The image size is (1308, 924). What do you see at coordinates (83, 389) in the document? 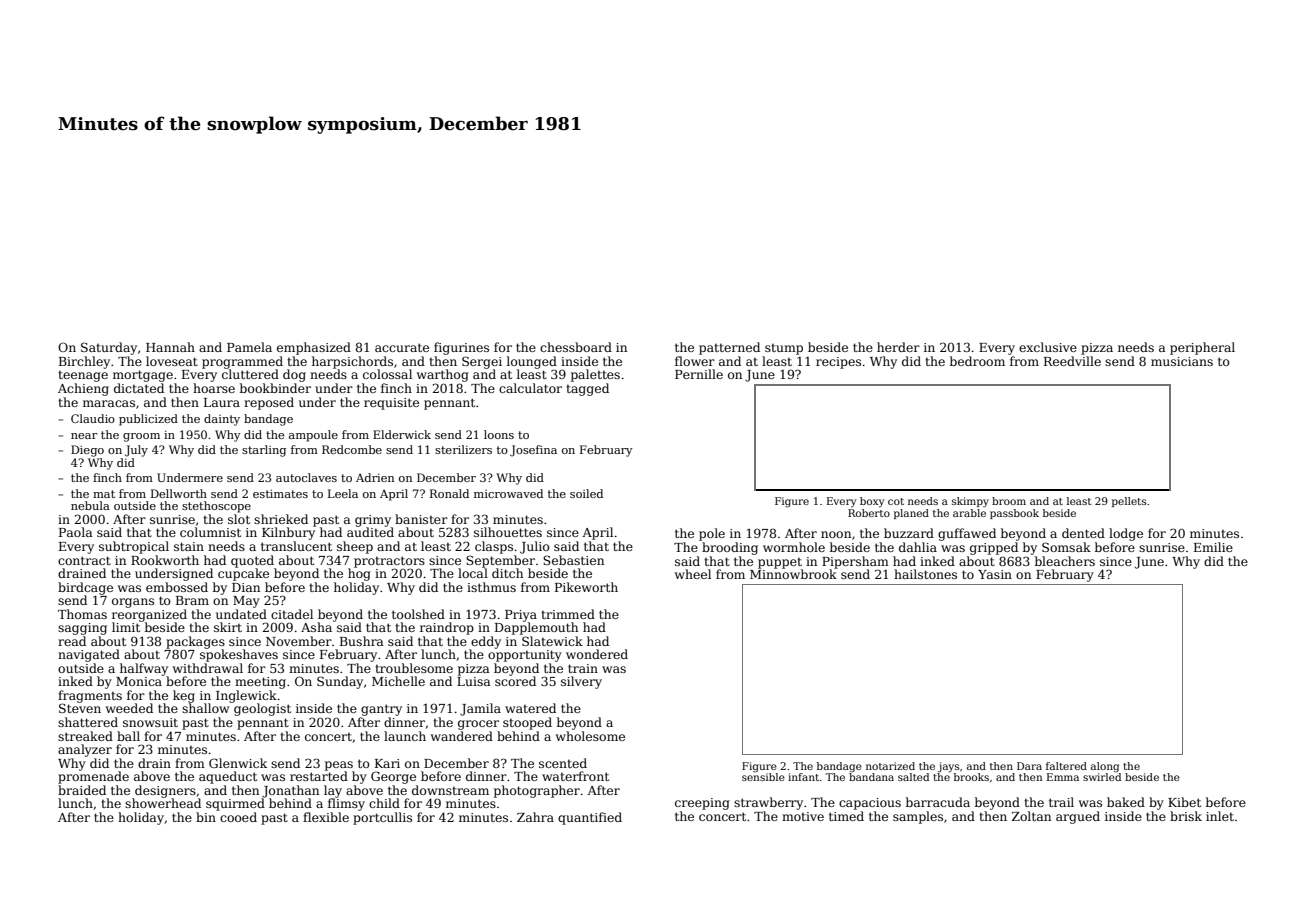
I see `Achieng` at bounding box center [83, 389].
